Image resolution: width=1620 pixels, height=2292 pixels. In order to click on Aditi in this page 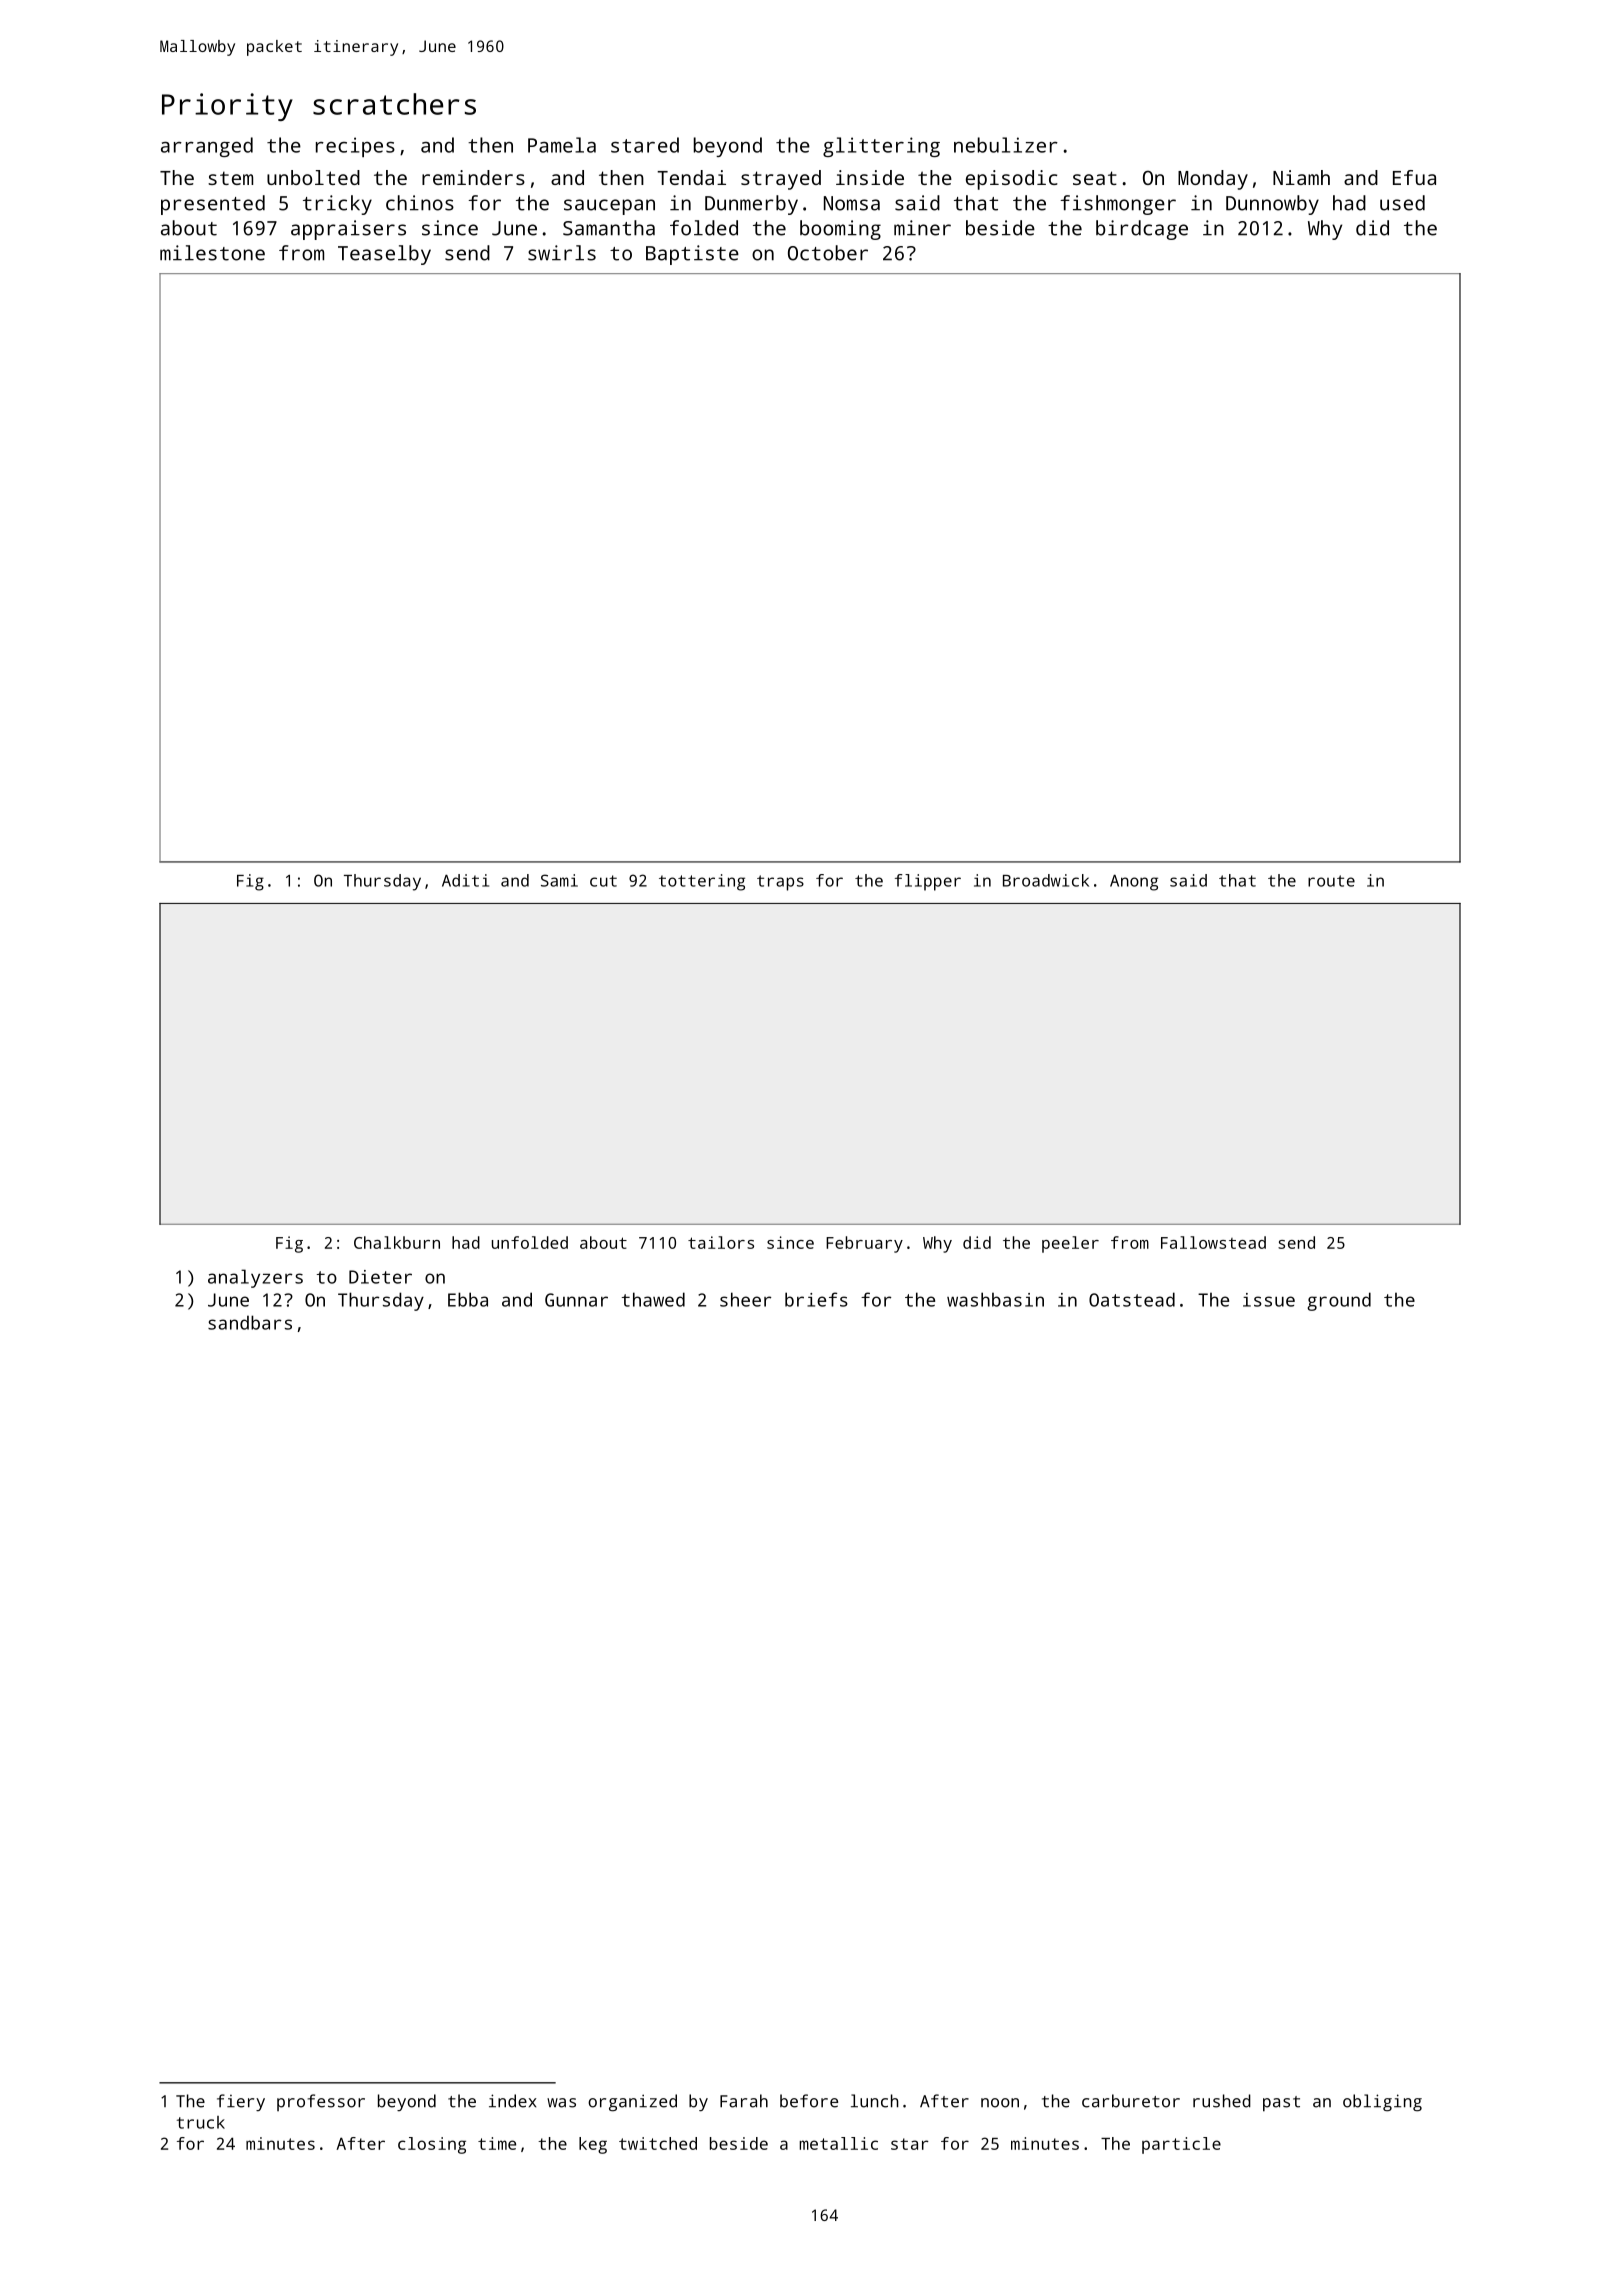, I will do `click(465, 880)`.
